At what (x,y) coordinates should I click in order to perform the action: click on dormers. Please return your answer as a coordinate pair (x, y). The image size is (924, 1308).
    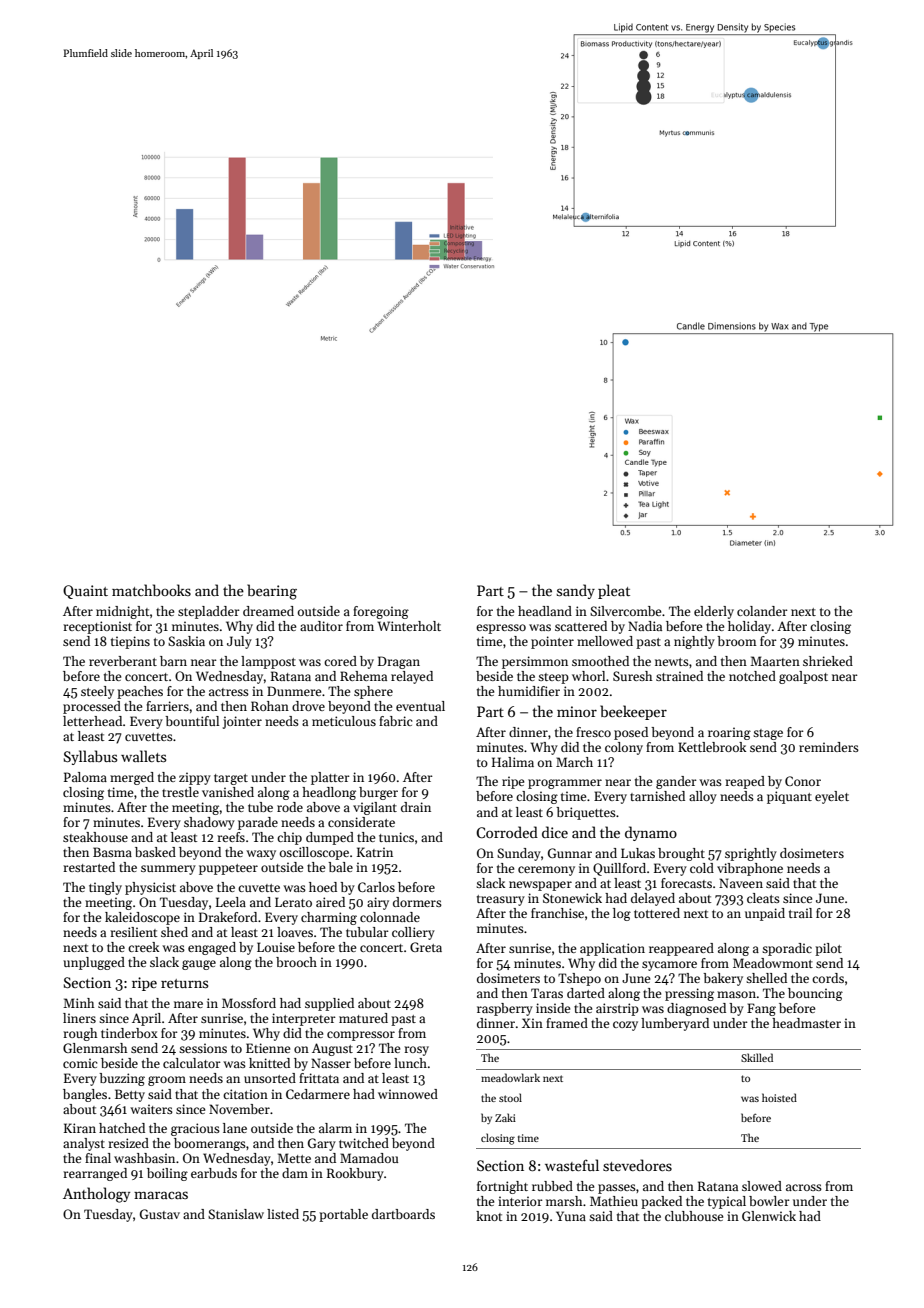
    Looking at the image, I should click on (417, 902).
